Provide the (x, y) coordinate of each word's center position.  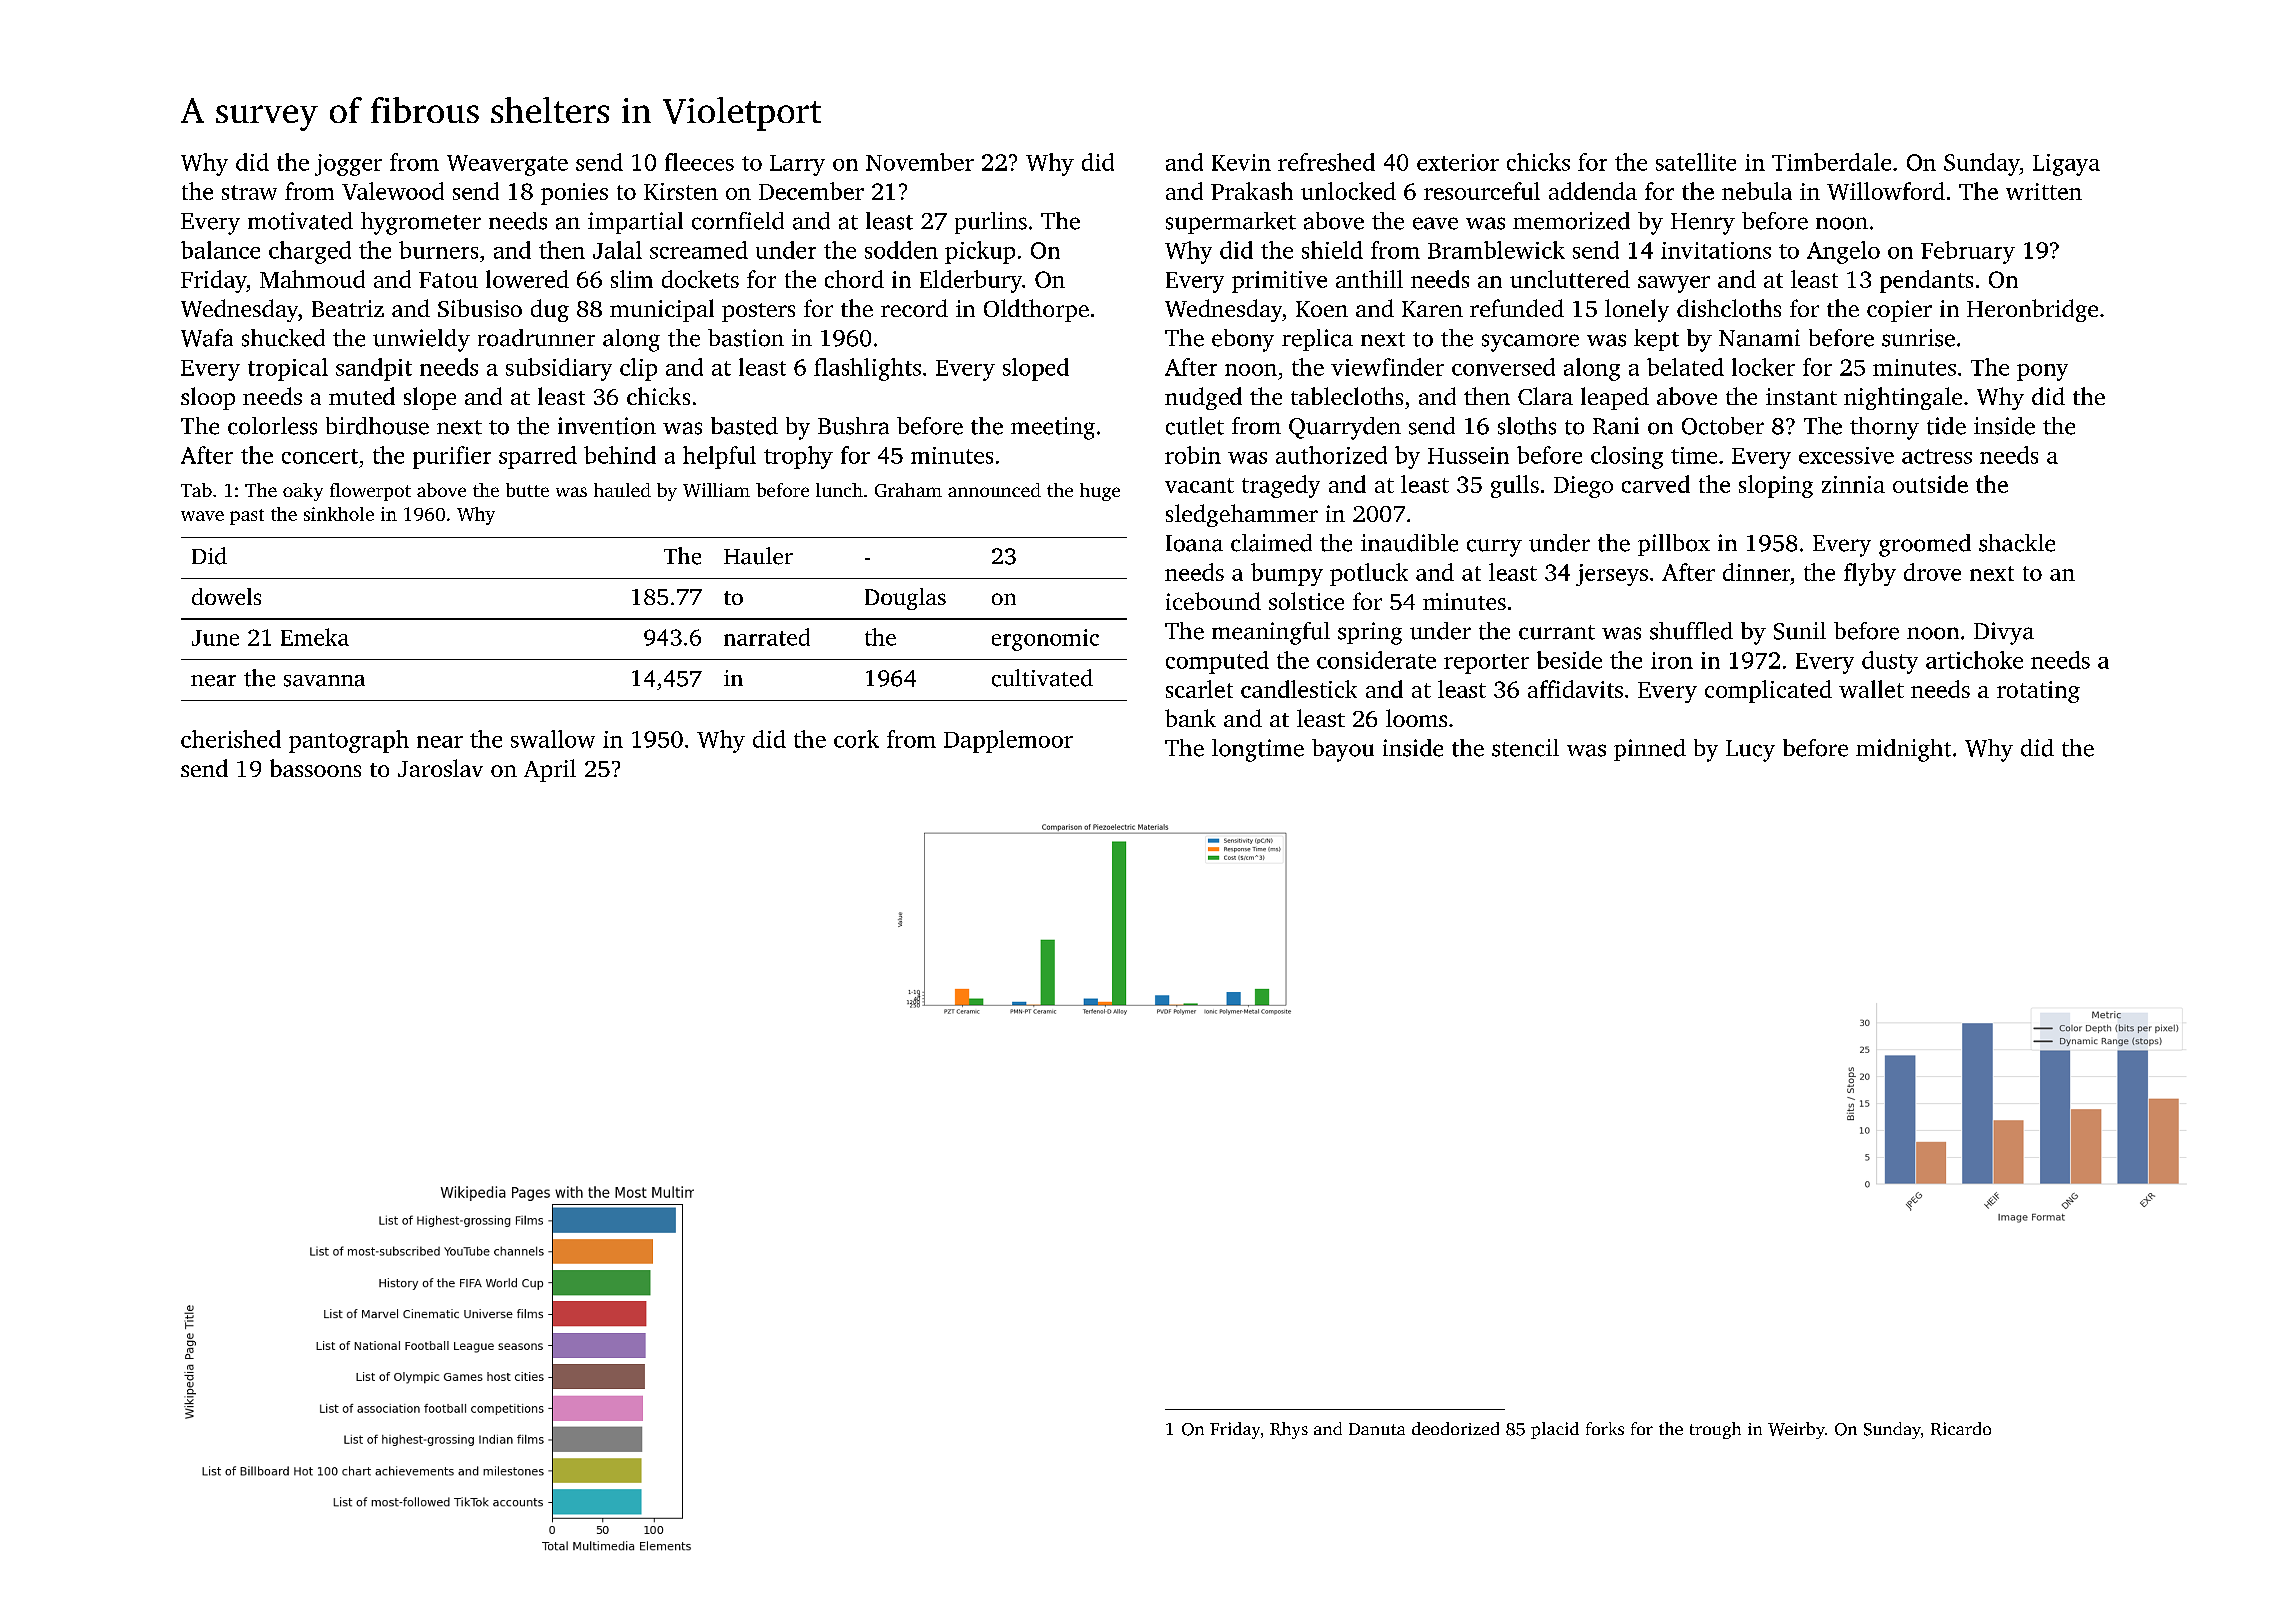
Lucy (1750, 751)
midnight (1903, 750)
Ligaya (2066, 165)
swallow (553, 739)
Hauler (758, 556)
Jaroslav (440, 768)
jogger (348, 165)
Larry (797, 165)
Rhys (1289, 1430)
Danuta (1377, 1429)
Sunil (1800, 631)
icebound (1213, 601)
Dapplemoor (1008, 741)
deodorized (1455, 1428)
